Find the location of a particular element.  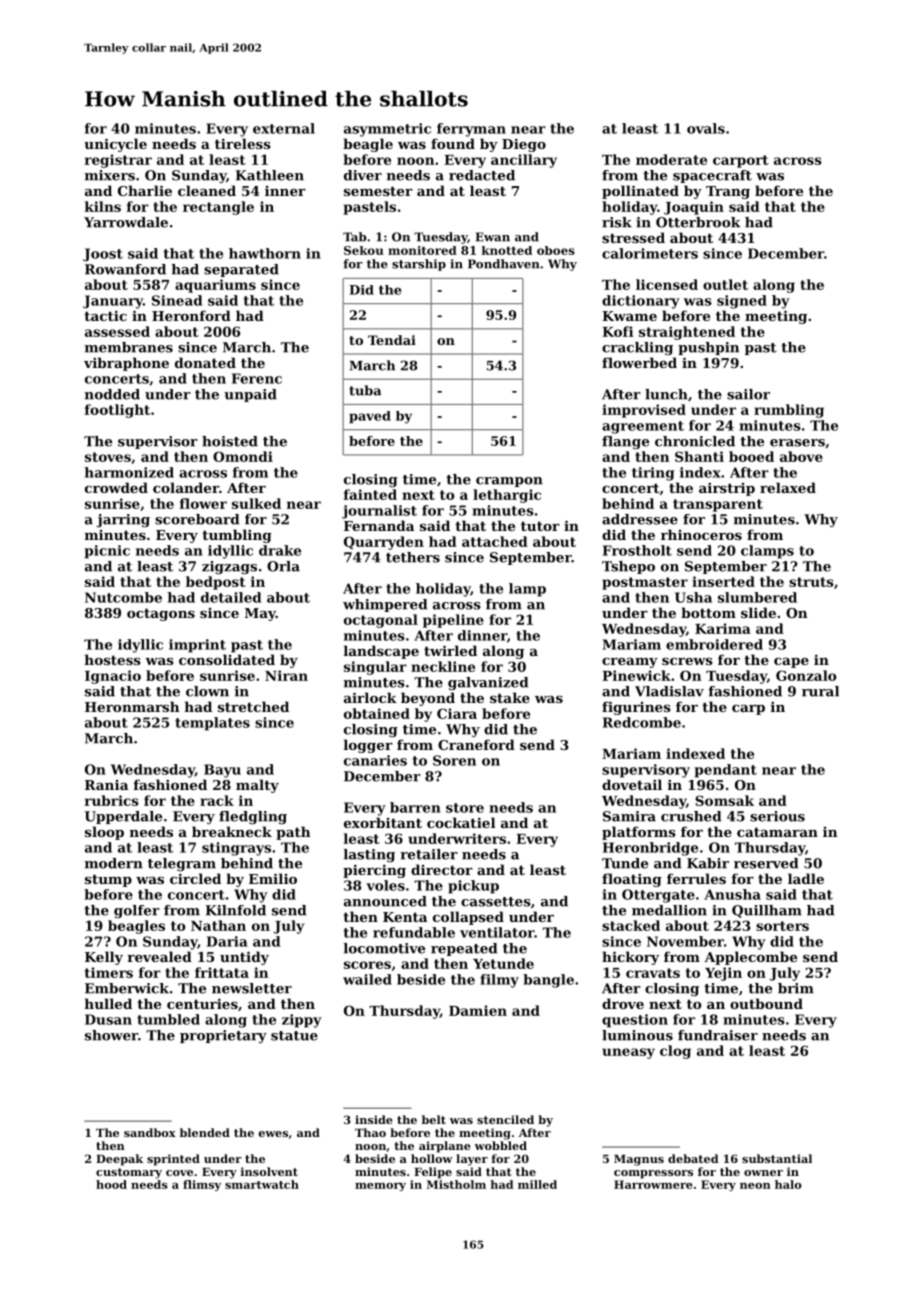

unicycle is located at coordinates (115, 145).
